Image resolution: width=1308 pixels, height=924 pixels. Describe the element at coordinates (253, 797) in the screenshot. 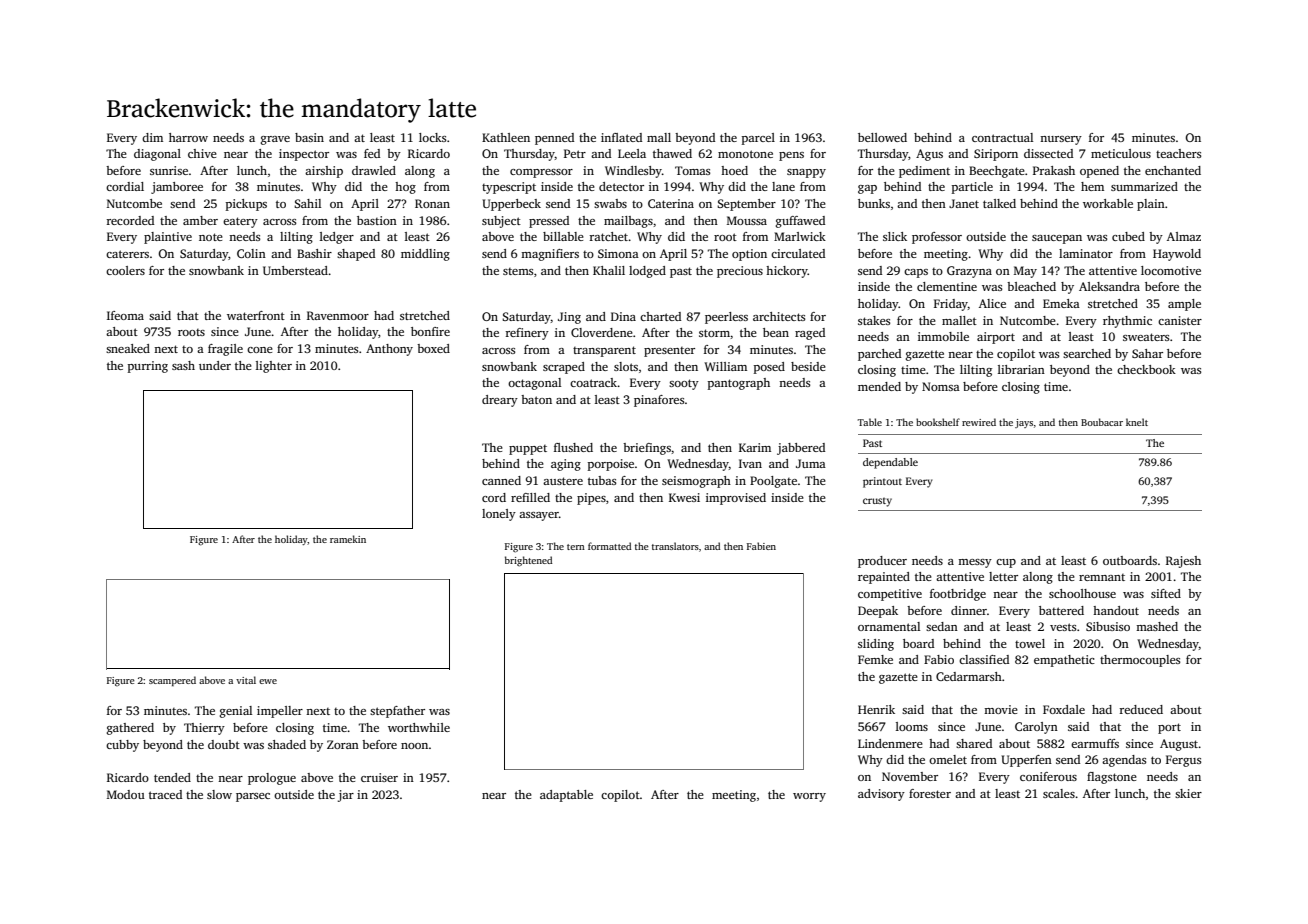

I see `parsec` at that location.
